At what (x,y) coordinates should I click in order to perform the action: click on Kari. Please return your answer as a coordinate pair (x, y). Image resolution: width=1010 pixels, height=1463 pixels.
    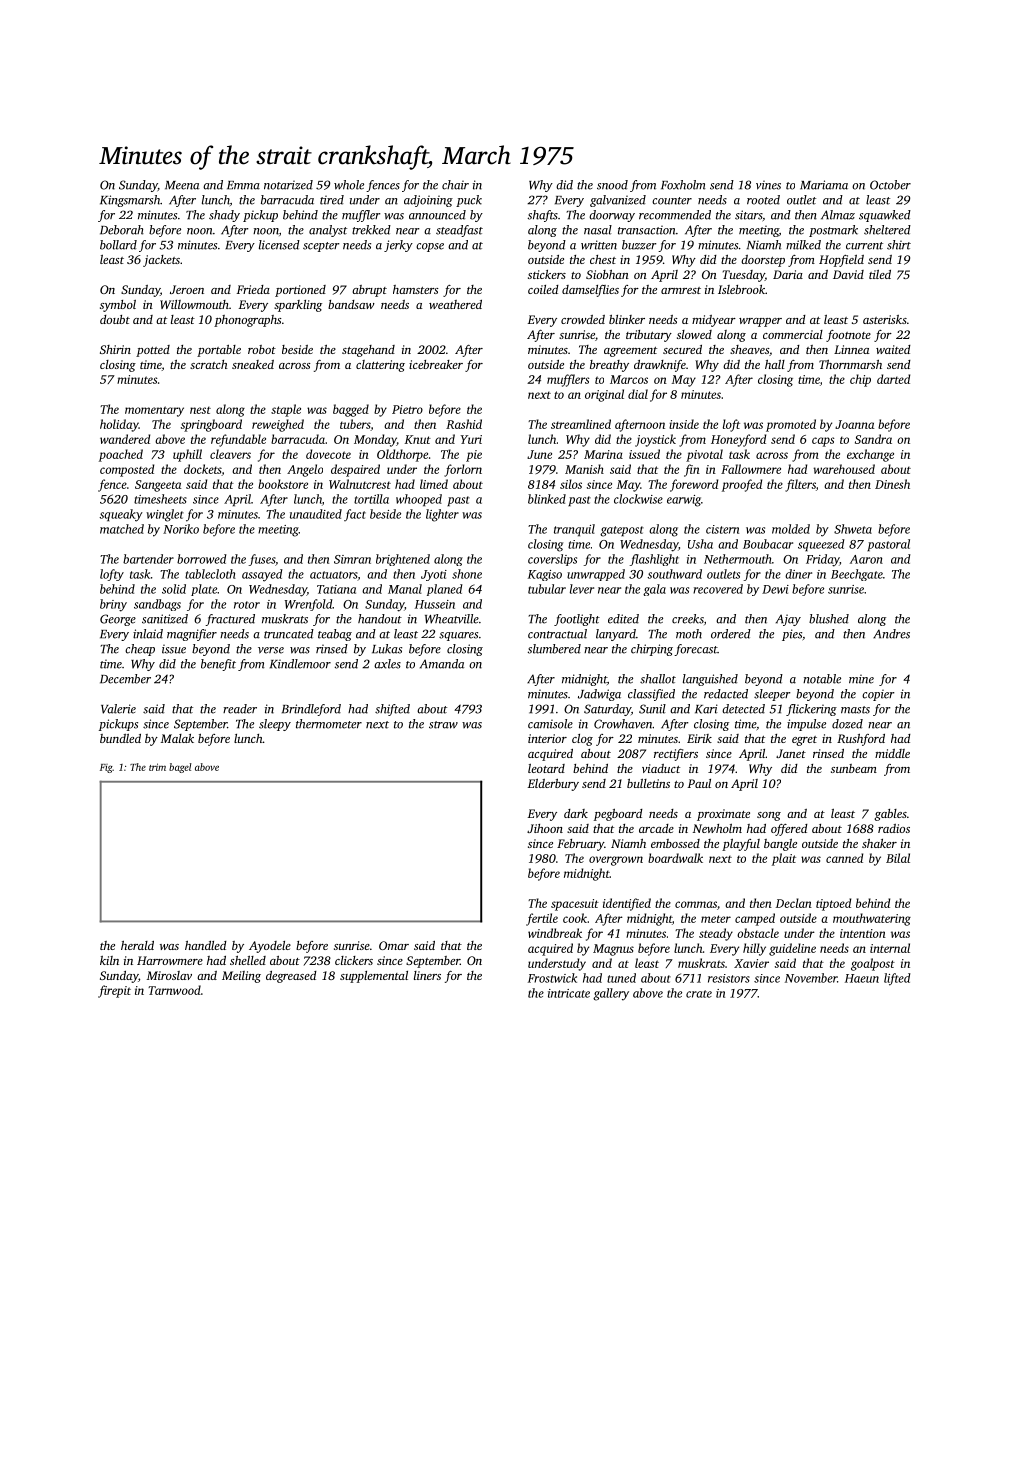
    Looking at the image, I should click on (706, 709).
